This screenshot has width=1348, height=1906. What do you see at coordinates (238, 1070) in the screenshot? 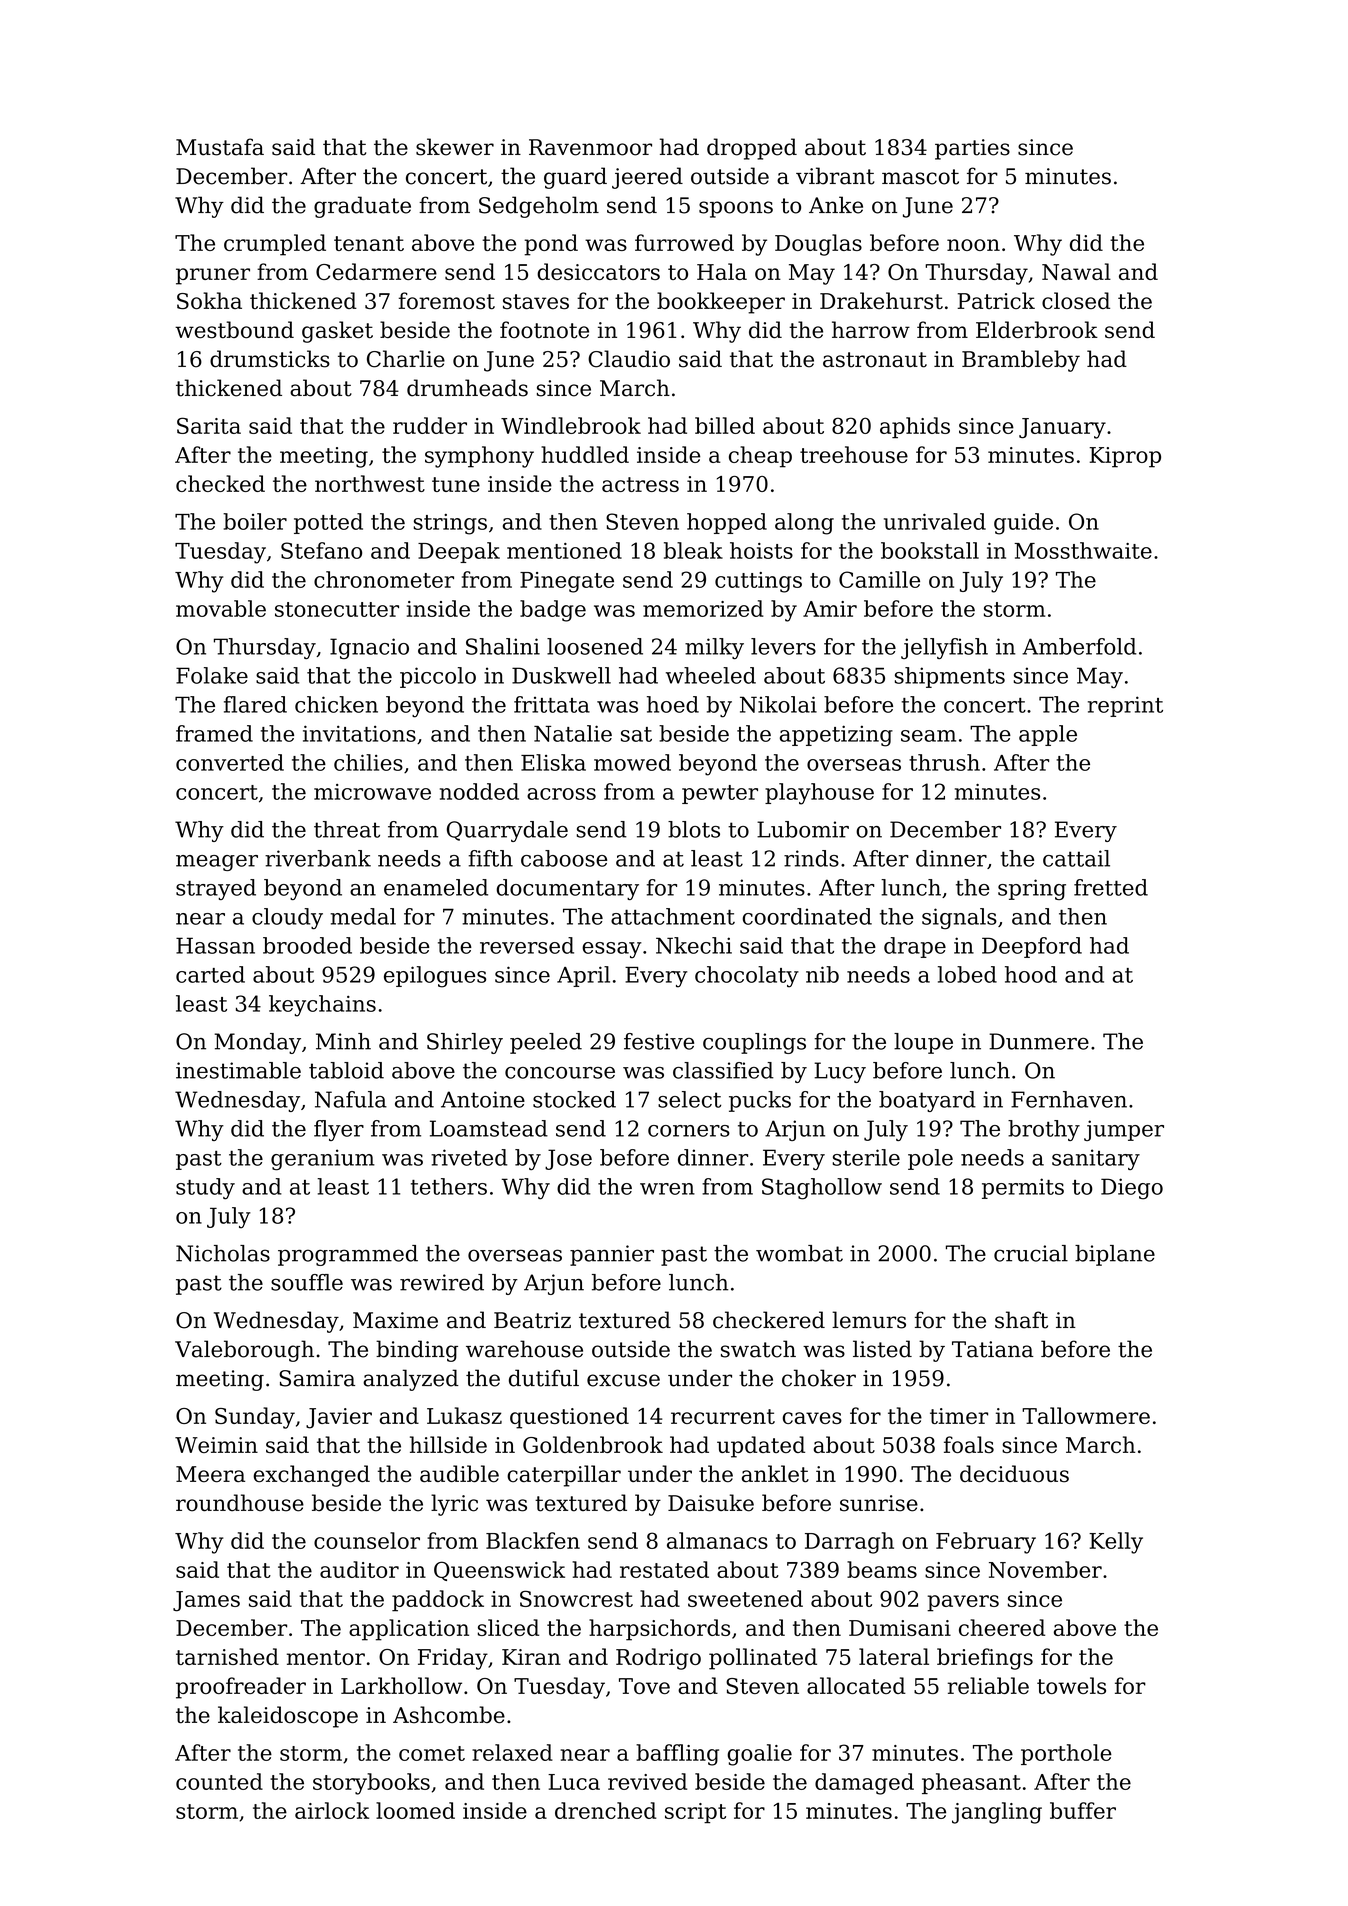
I see `inestimable` at bounding box center [238, 1070].
